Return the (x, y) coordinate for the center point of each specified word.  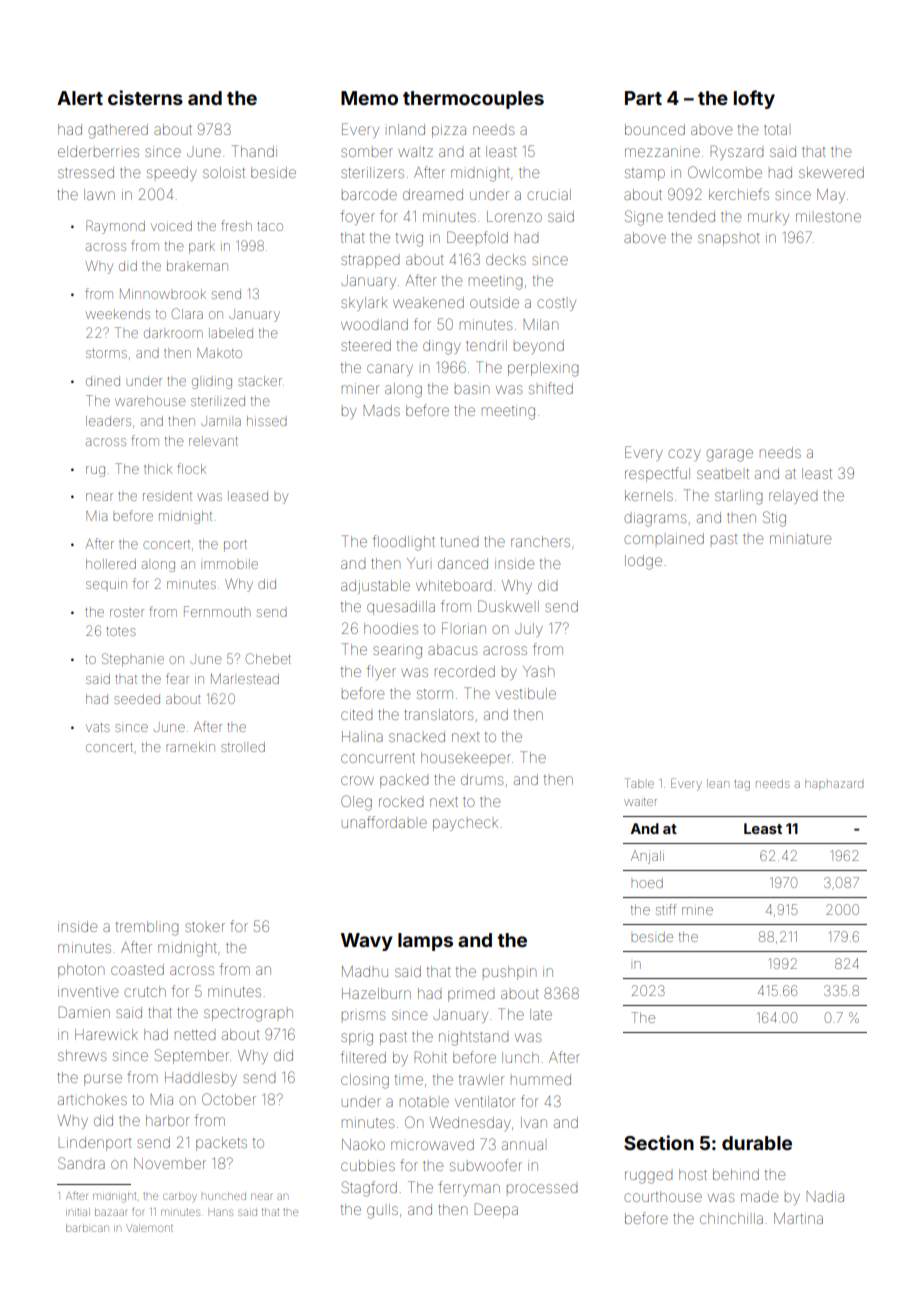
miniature (800, 538)
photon (81, 971)
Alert (80, 98)
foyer (358, 217)
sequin (106, 585)
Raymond (115, 227)
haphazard (834, 784)
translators (438, 714)
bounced (655, 129)
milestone (828, 216)
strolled (243, 747)
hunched (224, 1196)
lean (718, 783)
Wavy (367, 942)
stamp (645, 174)
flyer (381, 672)
